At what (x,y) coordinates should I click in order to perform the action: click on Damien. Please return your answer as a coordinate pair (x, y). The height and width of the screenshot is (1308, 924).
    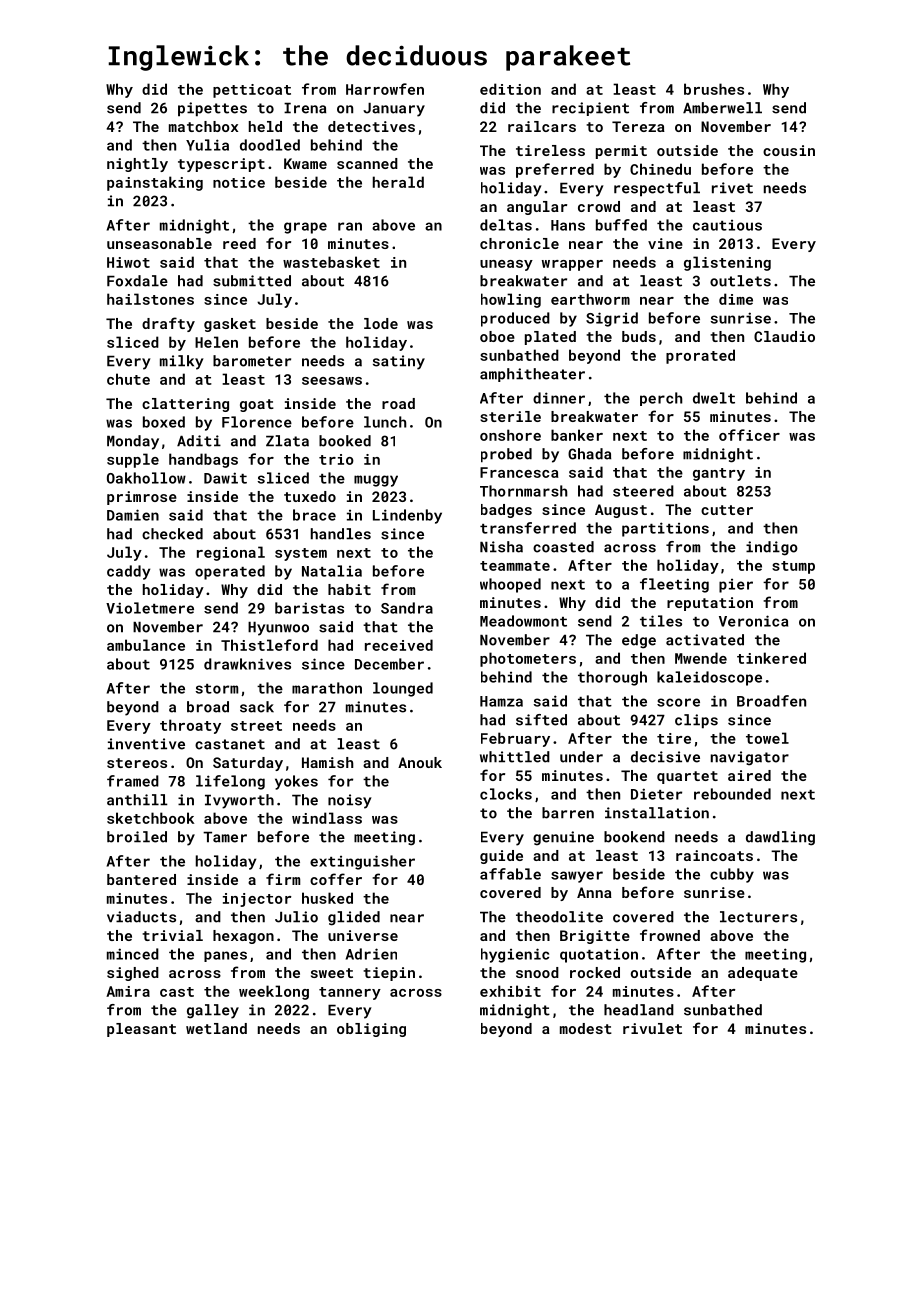
    Looking at the image, I should click on (133, 515).
